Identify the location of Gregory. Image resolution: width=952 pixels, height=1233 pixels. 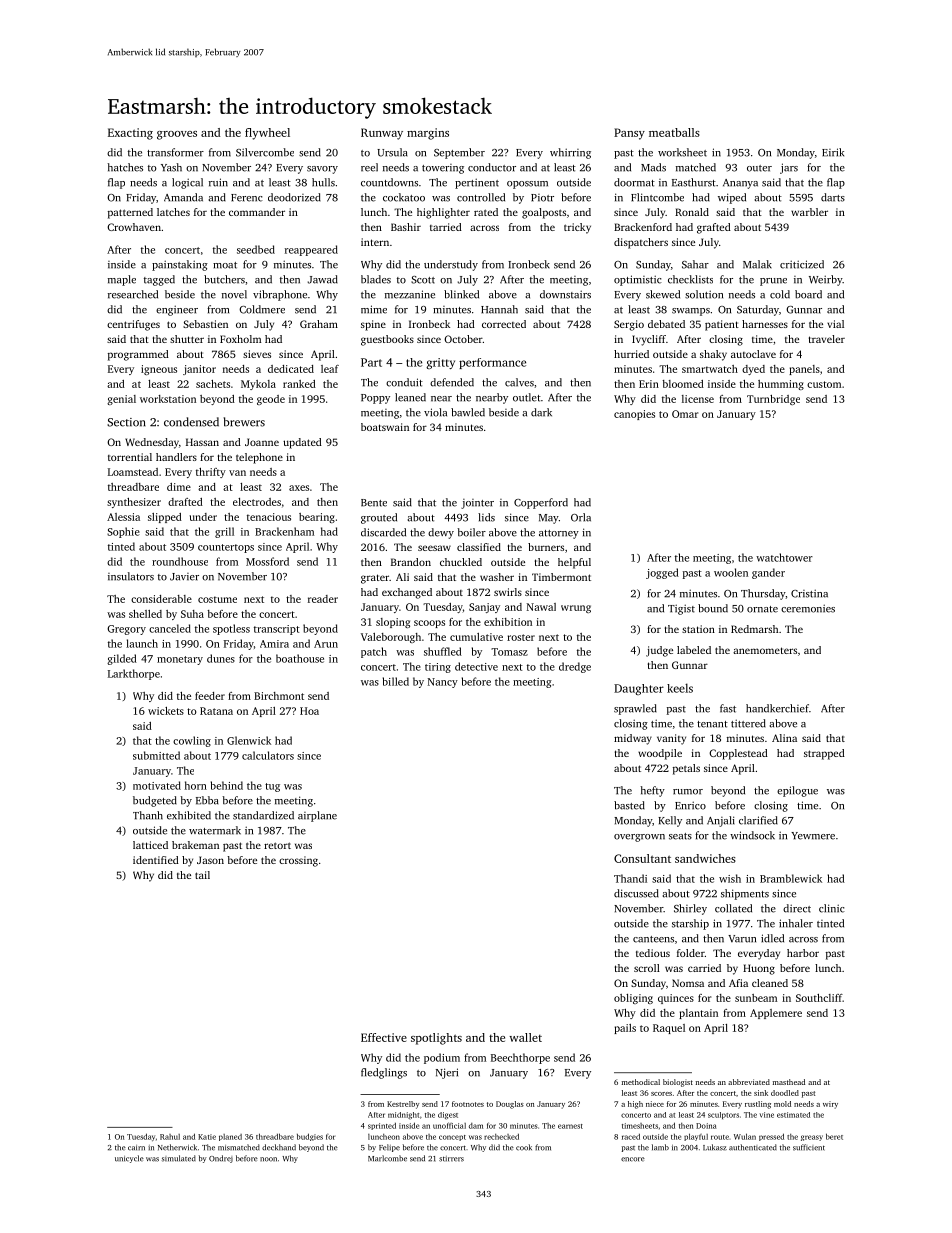
(126, 630).
